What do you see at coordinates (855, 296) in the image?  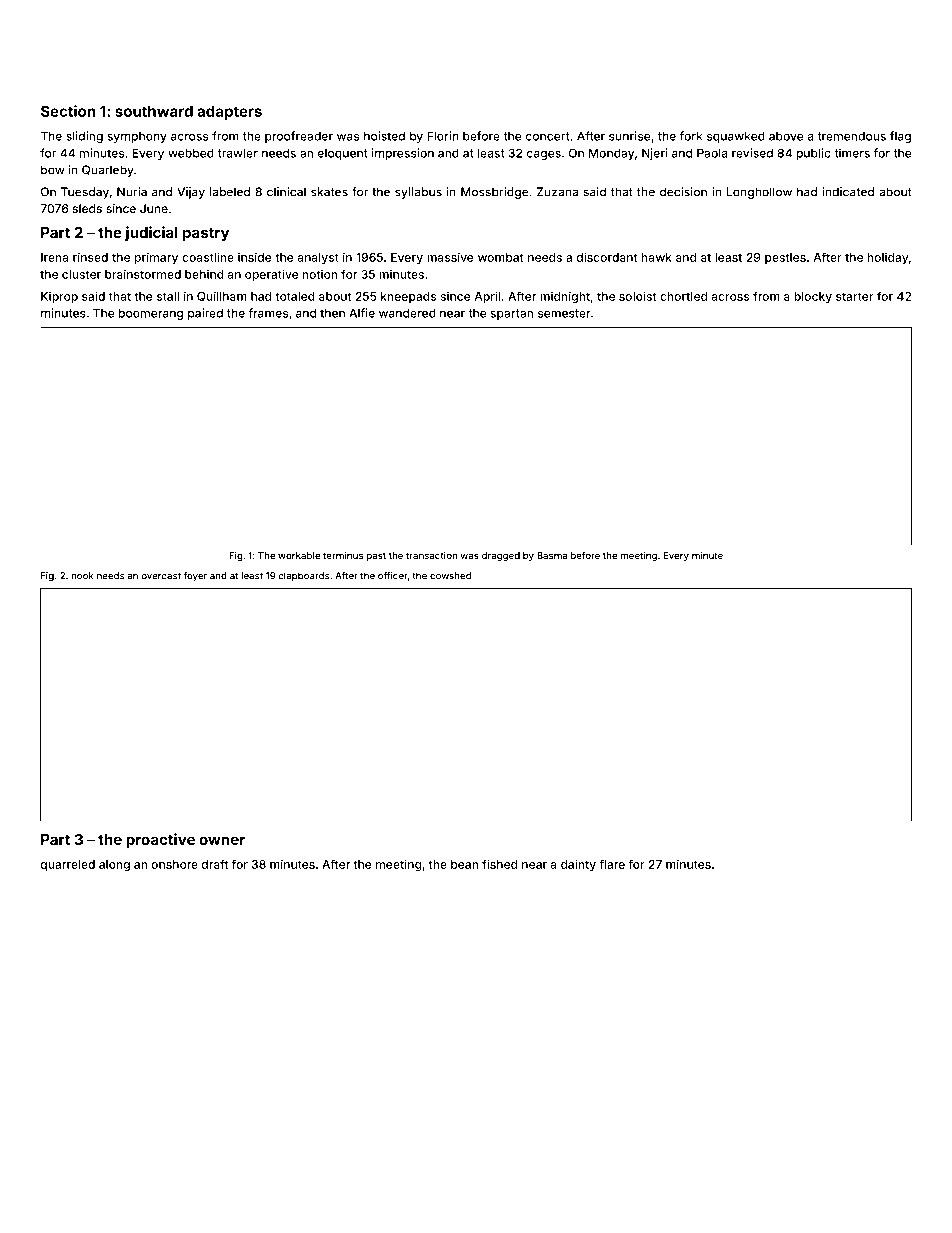 I see `starter` at bounding box center [855, 296].
